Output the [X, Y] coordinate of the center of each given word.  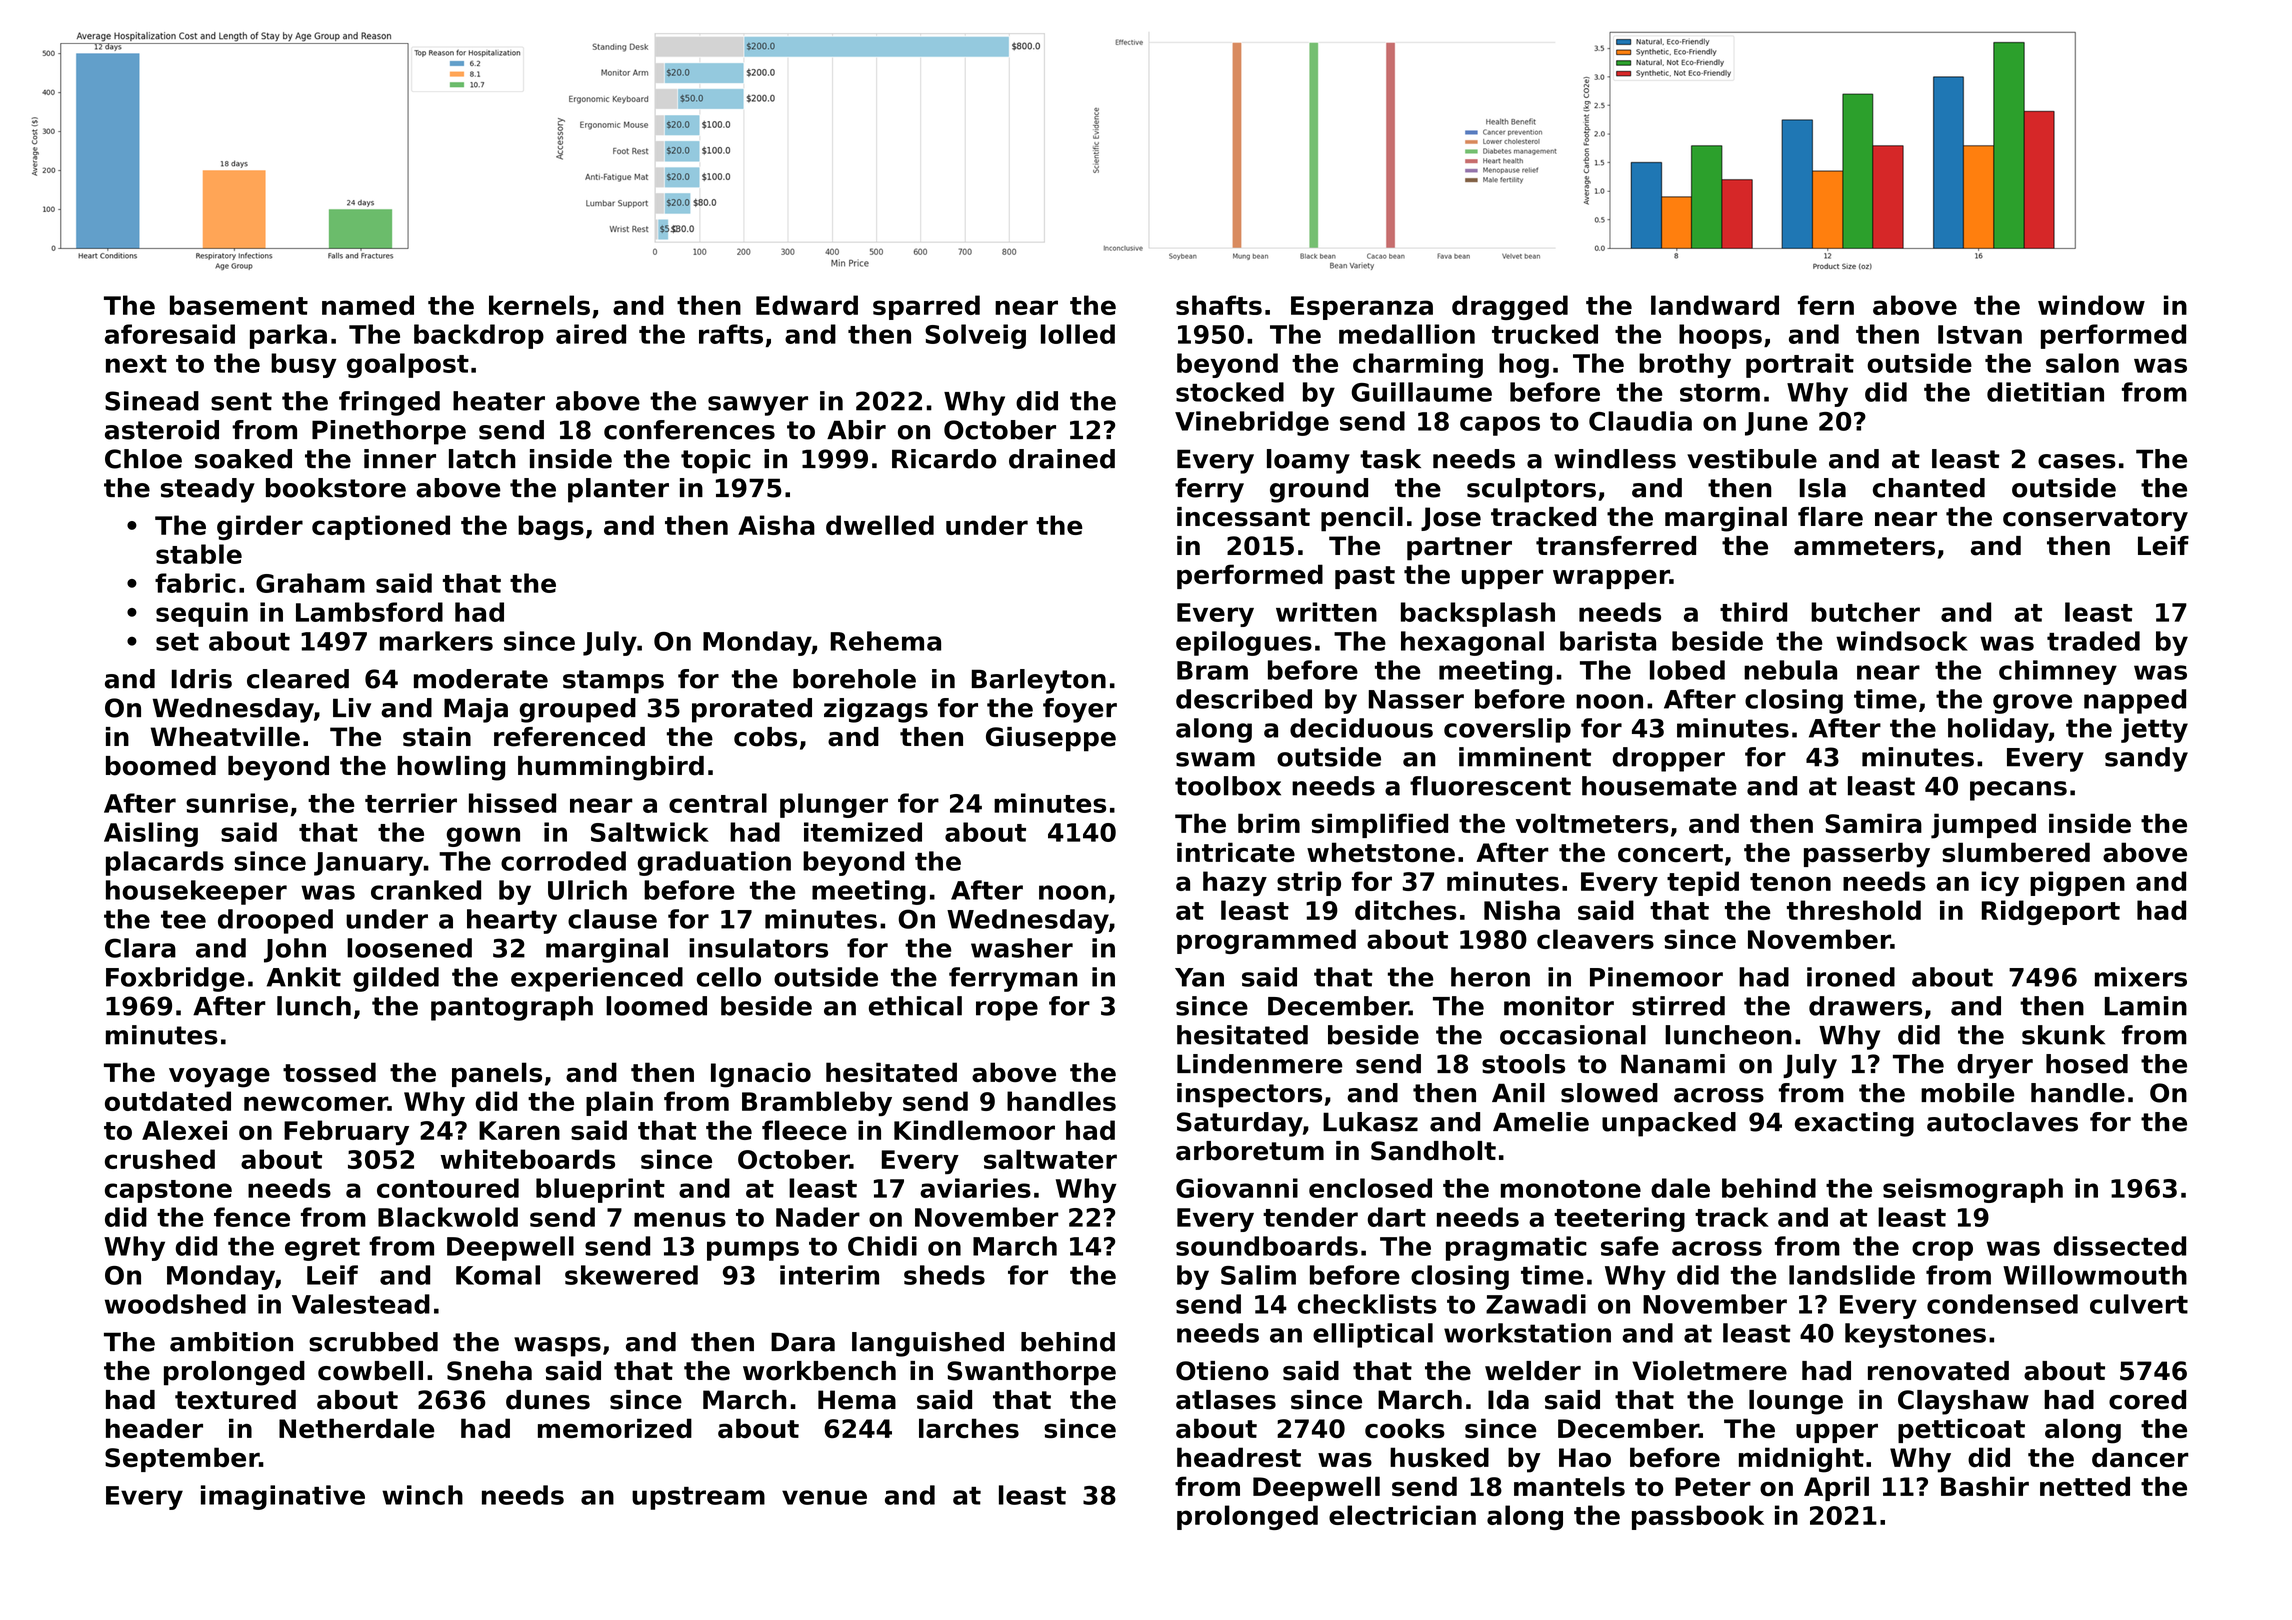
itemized [863, 832]
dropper [1668, 759]
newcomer [316, 1103]
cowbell [370, 1371]
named [368, 305]
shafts [1219, 305]
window [2091, 305]
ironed [1851, 977]
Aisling [151, 834]
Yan [1199, 977]
